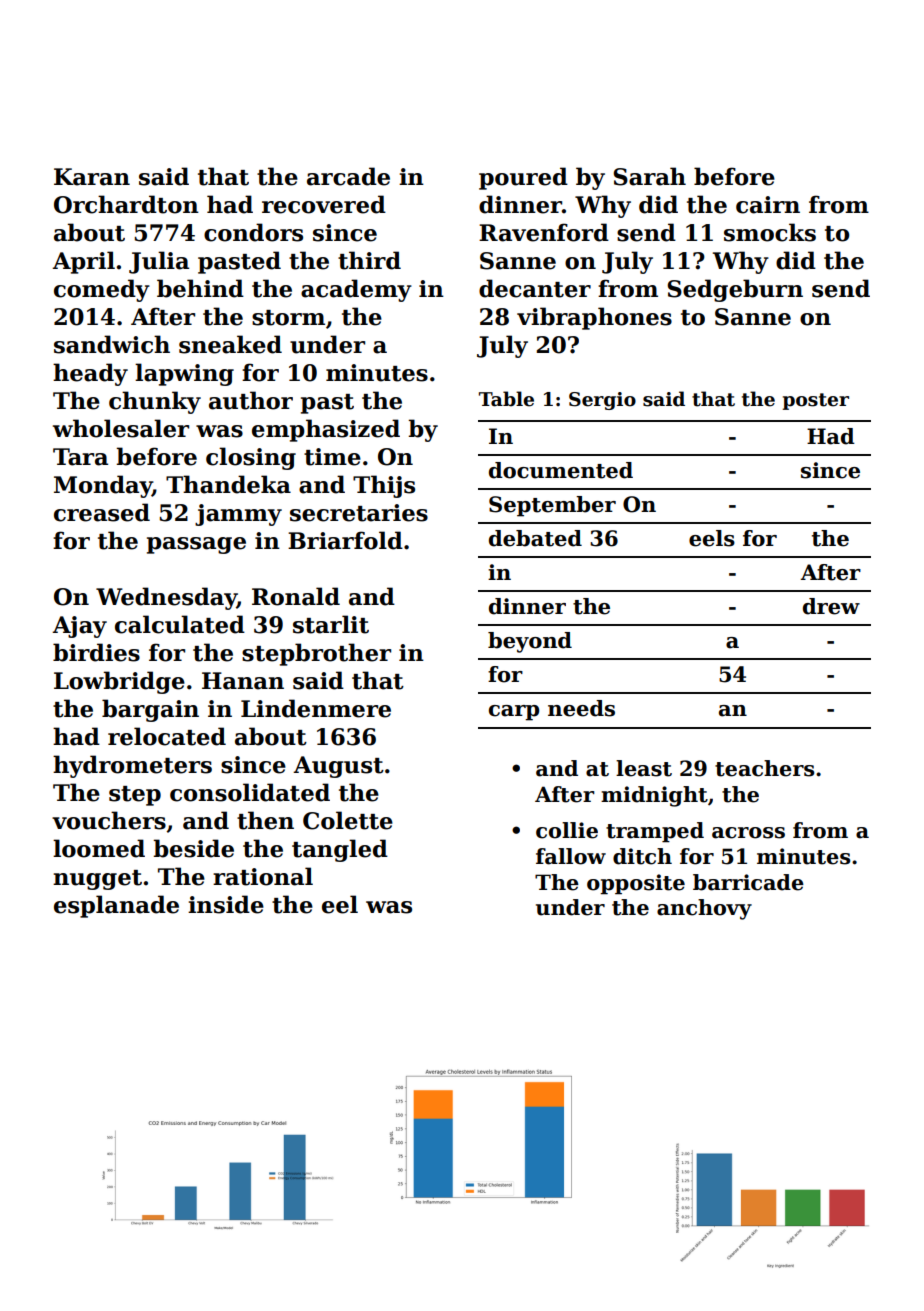  I want to click on emphasized, so click(326, 430).
